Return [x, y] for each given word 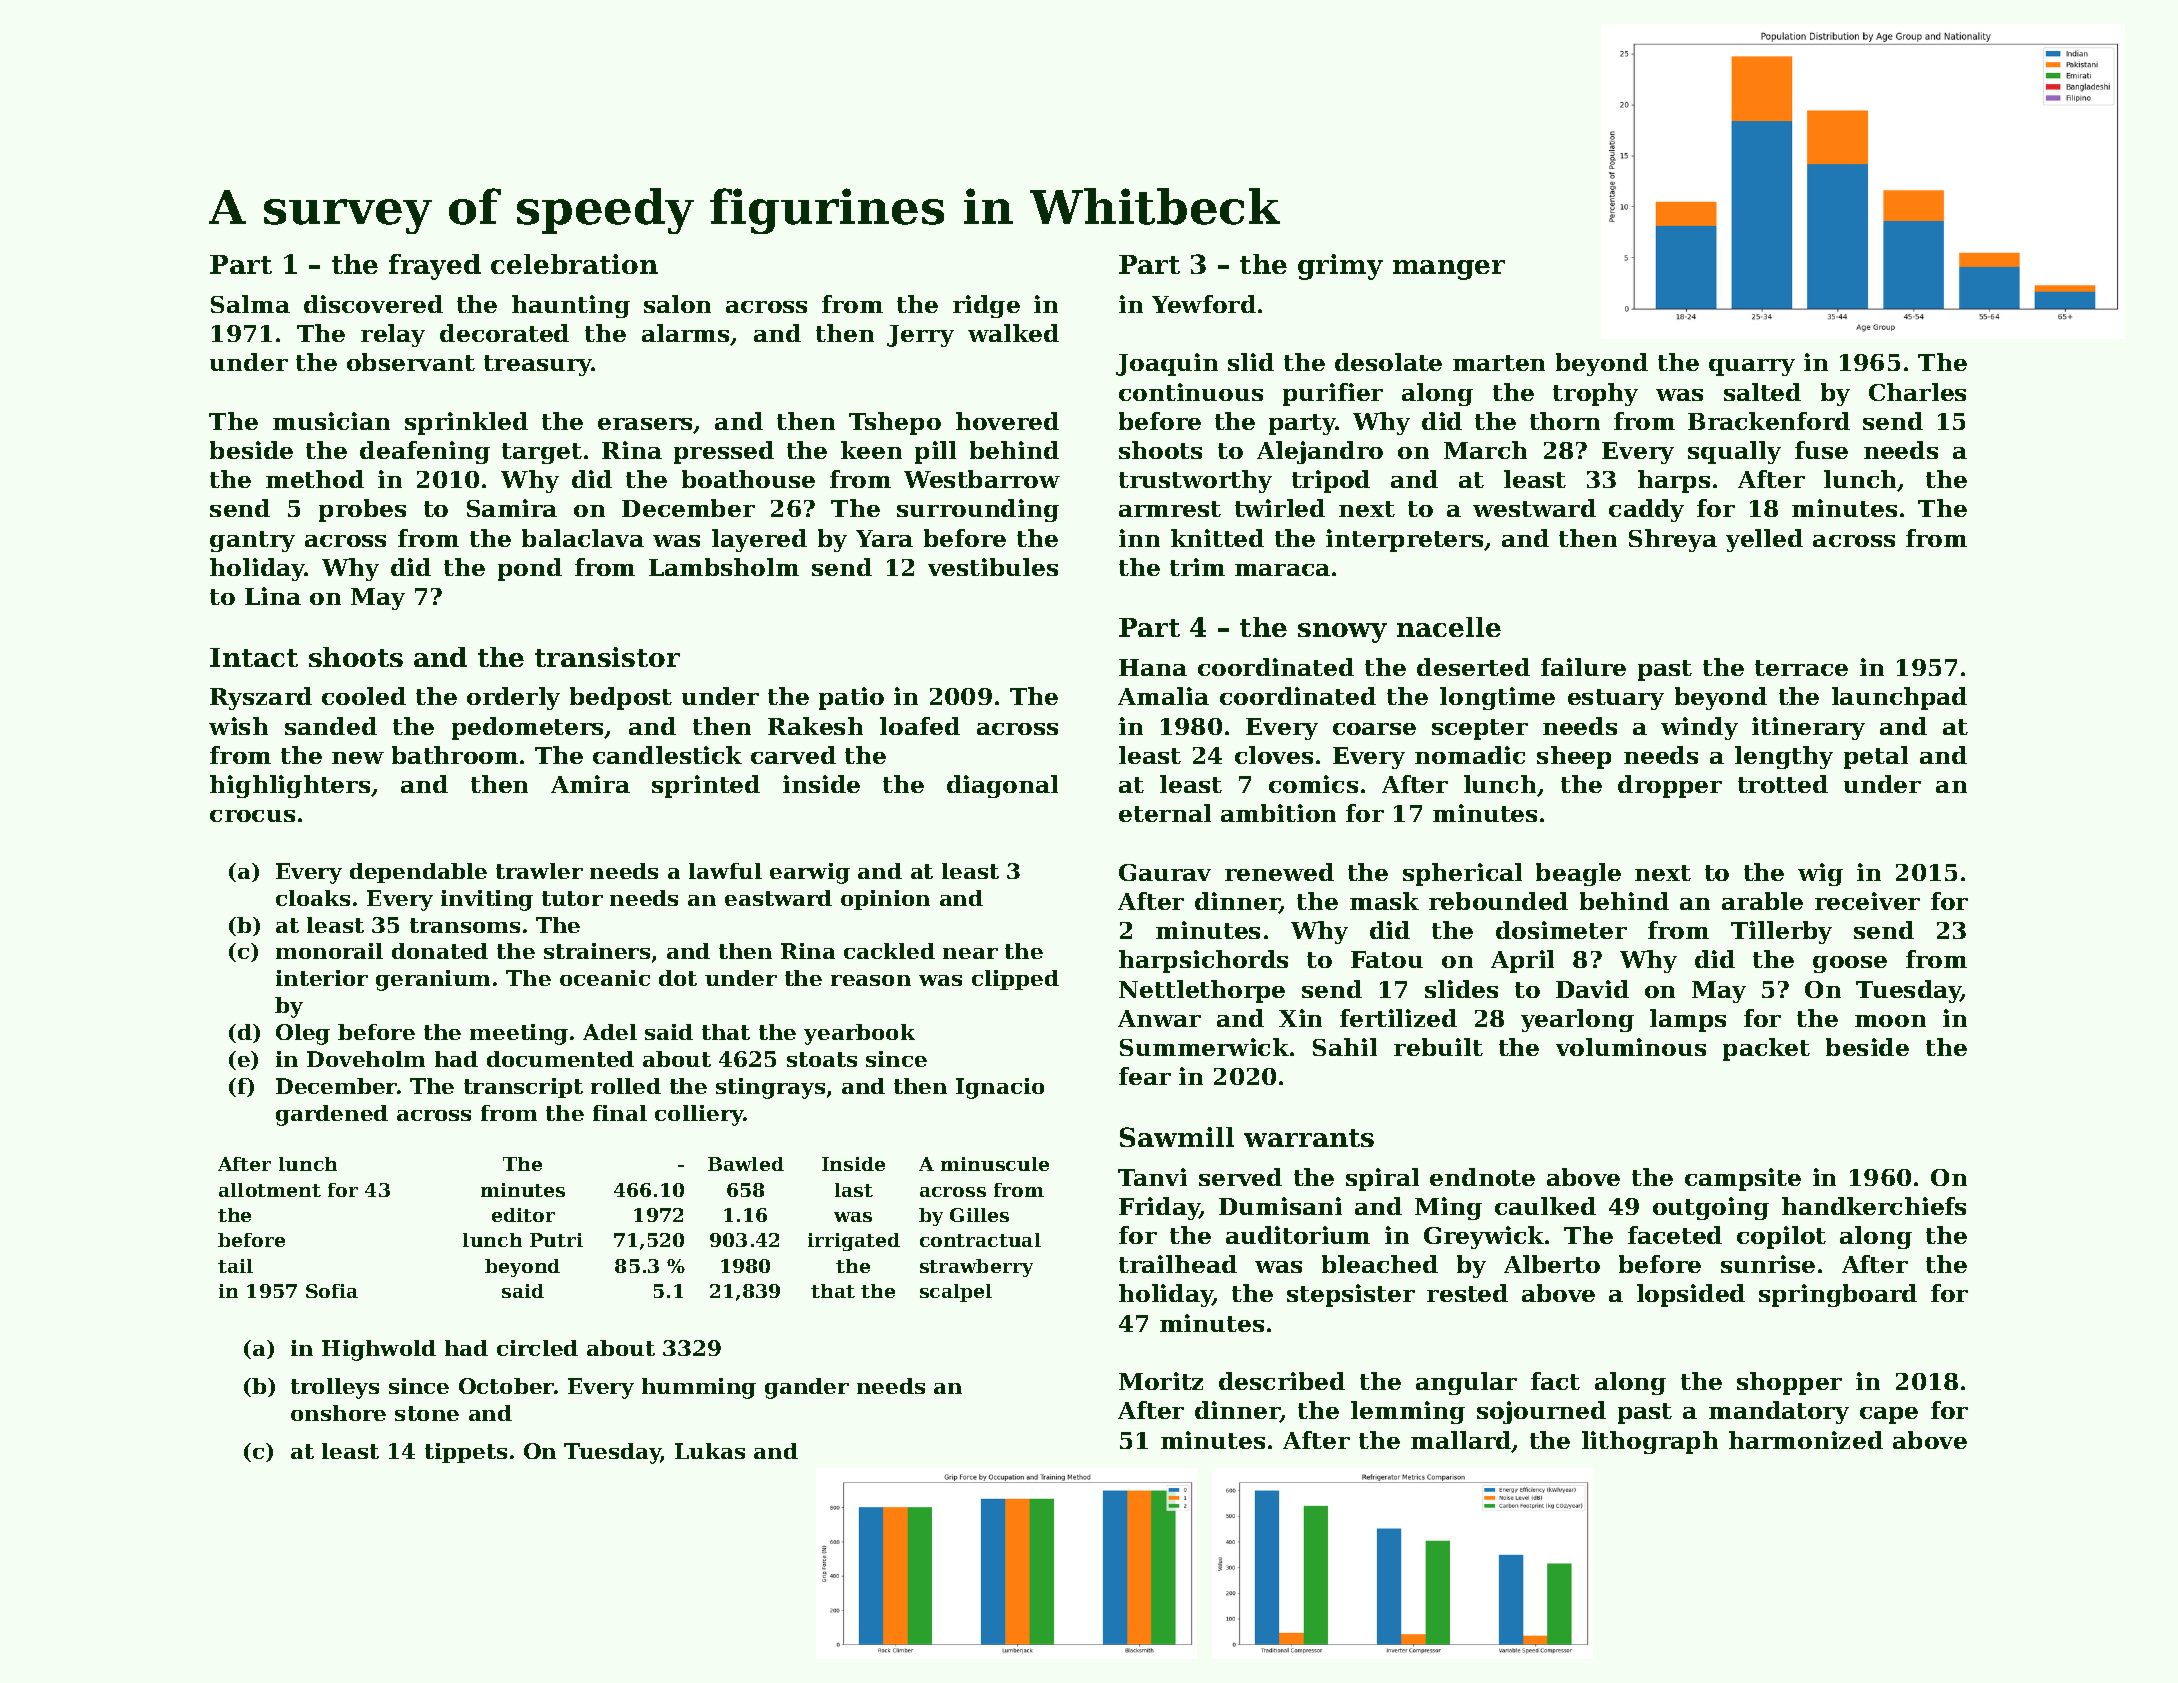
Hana [1153, 667]
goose [1850, 964]
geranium [433, 980]
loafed [920, 726]
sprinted [706, 786]
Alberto [1552, 1264]
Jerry [920, 336]
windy [1699, 728]
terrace [1801, 668]
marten [1499, 363]
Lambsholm [724, 567]
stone [427, 1413]
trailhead [1178, 1264]
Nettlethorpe [1202, 991]
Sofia [332, 1291]
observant [411, 362]
